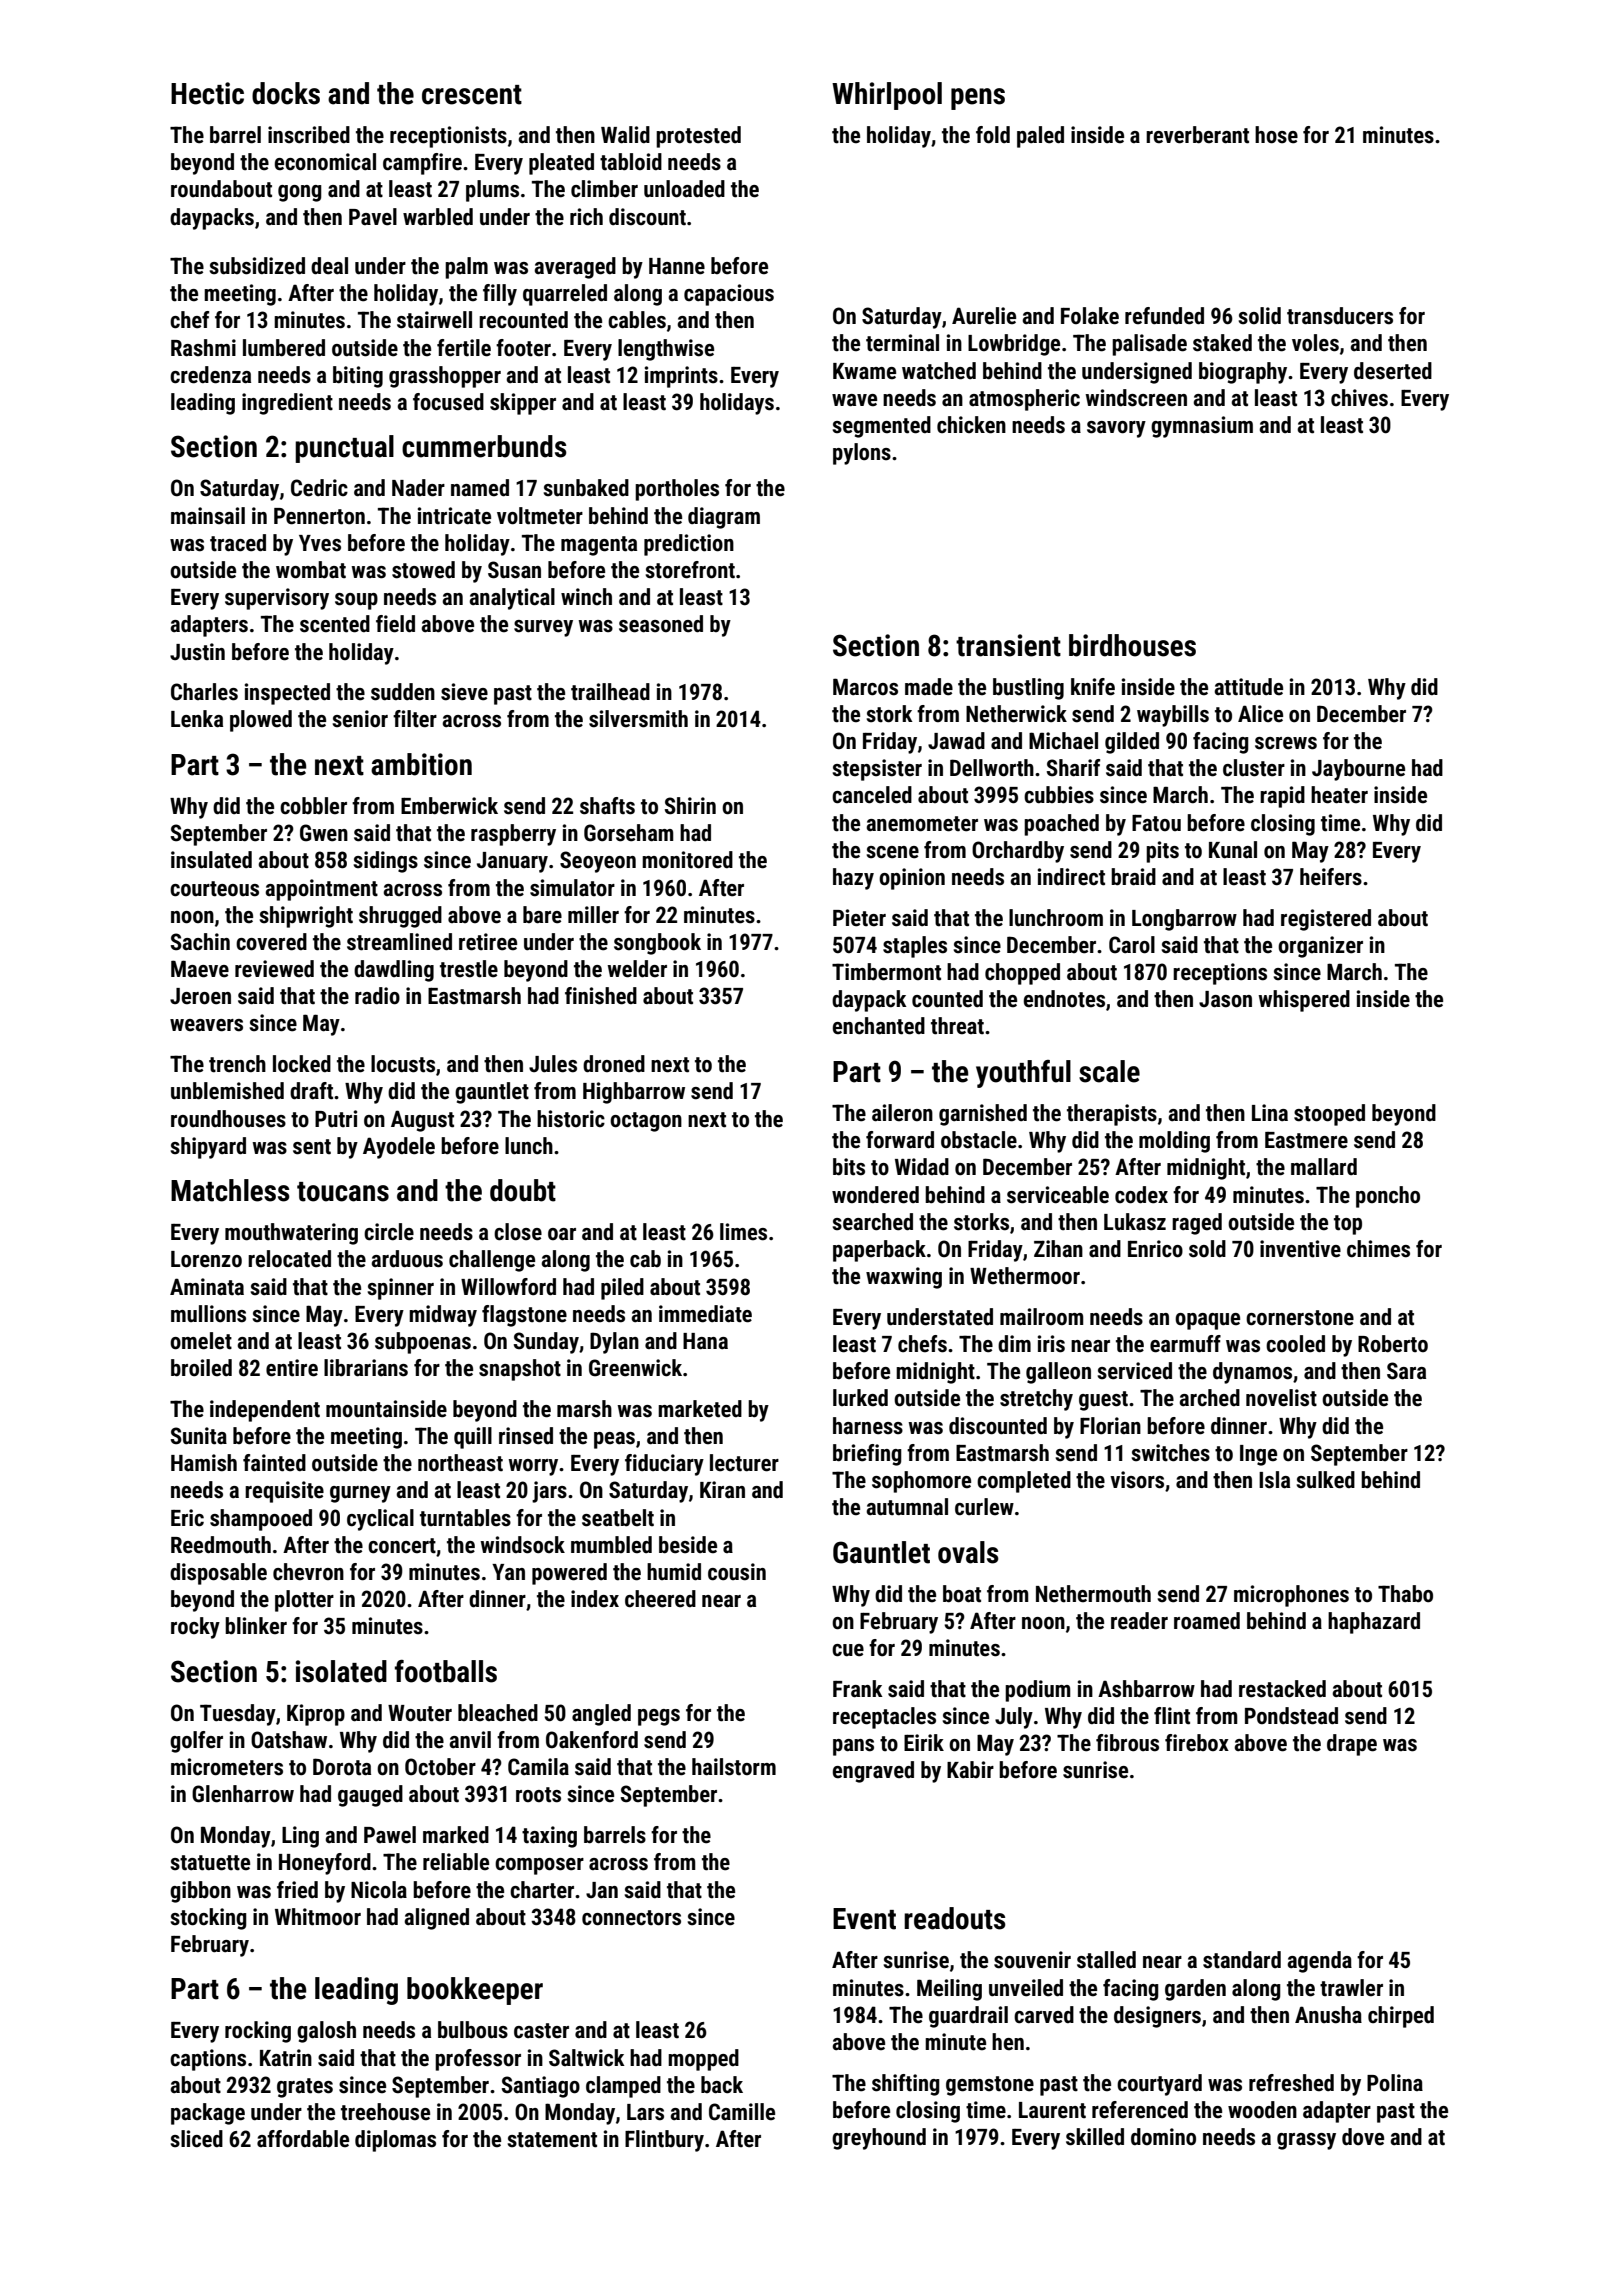  I want to click on heater, so click(1339, 795).
